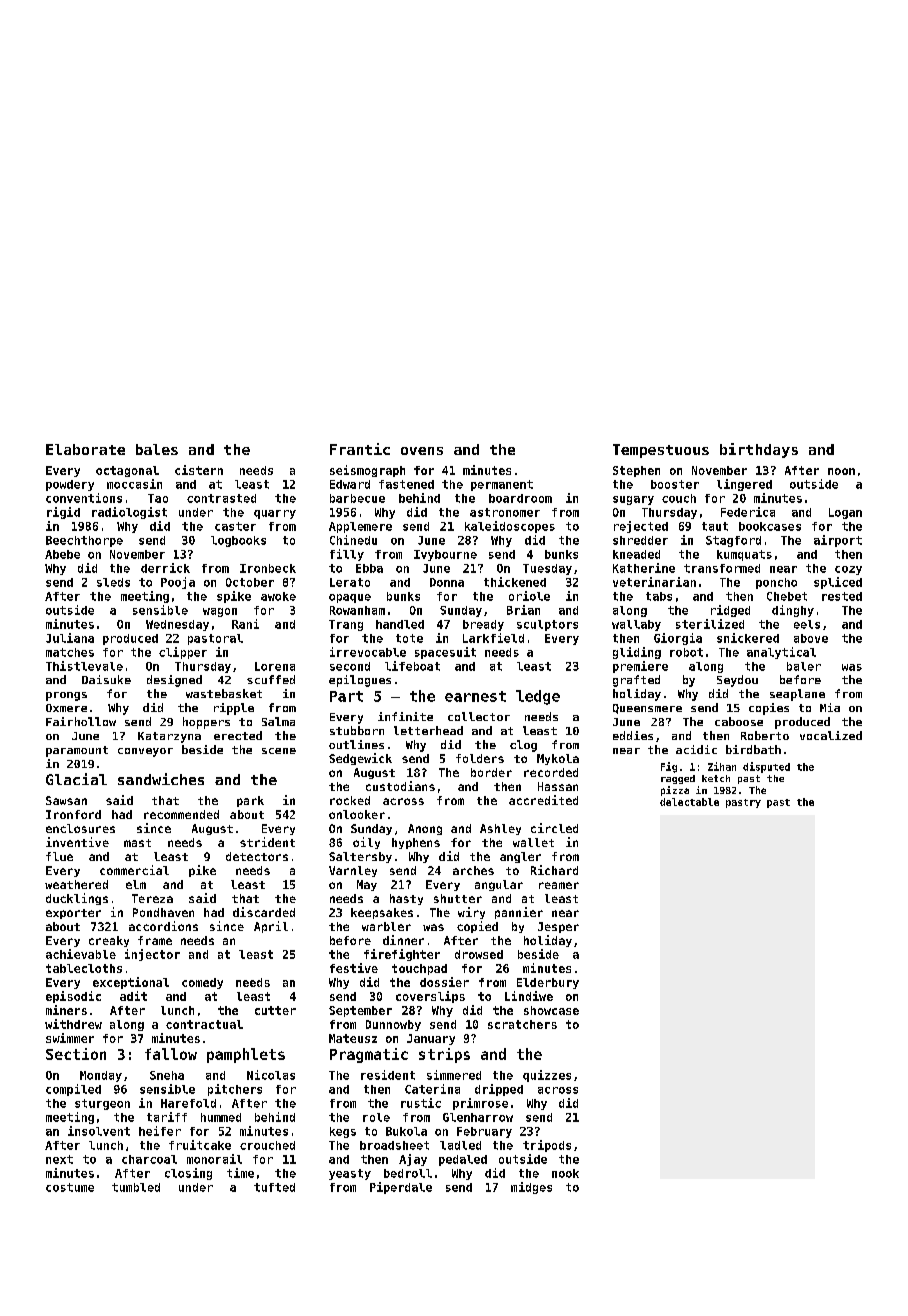  What do you see at coordinates (113, 582) in the document?
I see `sleds` at bounding box center [113, 582].
